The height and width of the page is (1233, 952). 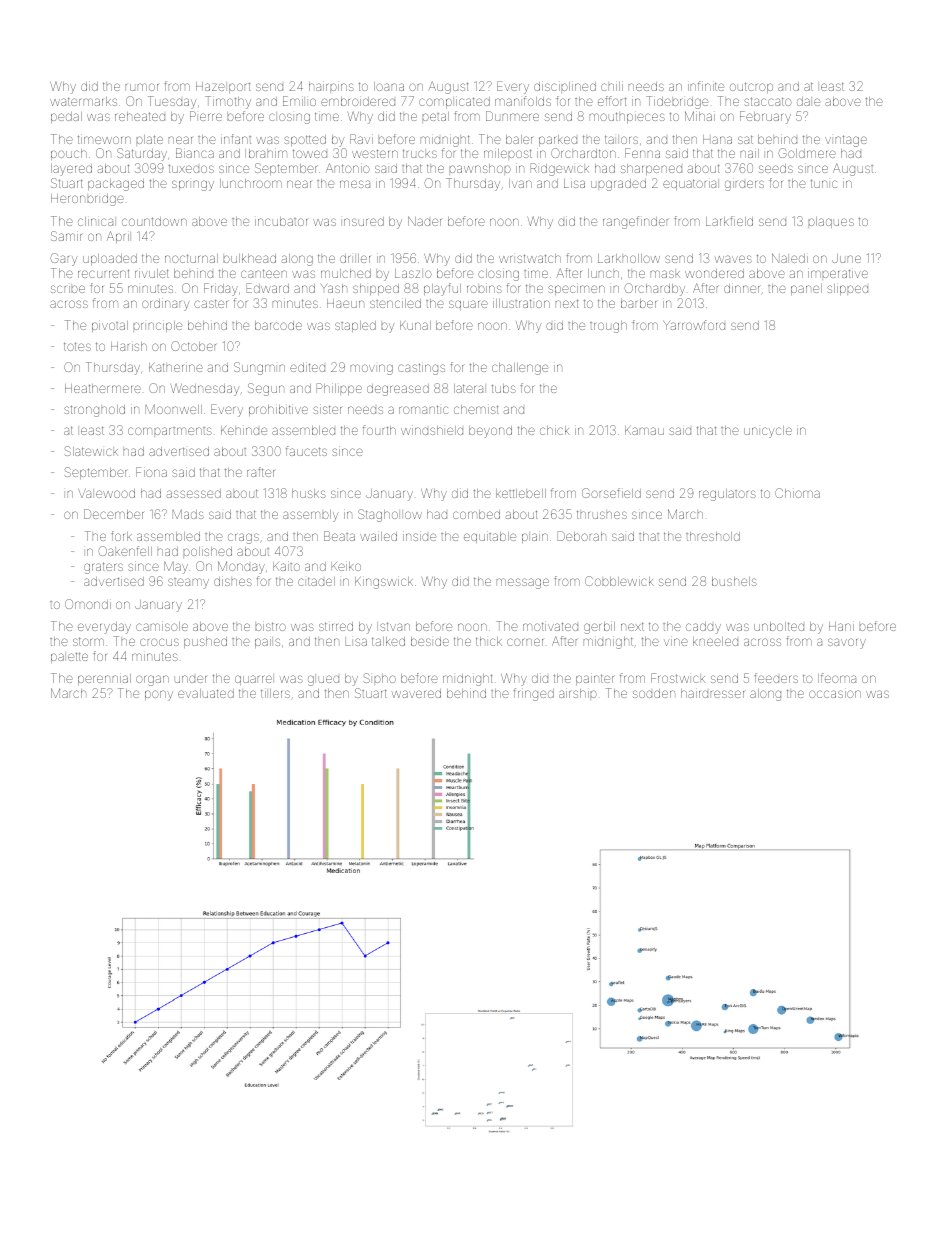 What do you see at coordinates (152, 273) in the page?
I see `rivulet` at bounding box center [152, 273].
